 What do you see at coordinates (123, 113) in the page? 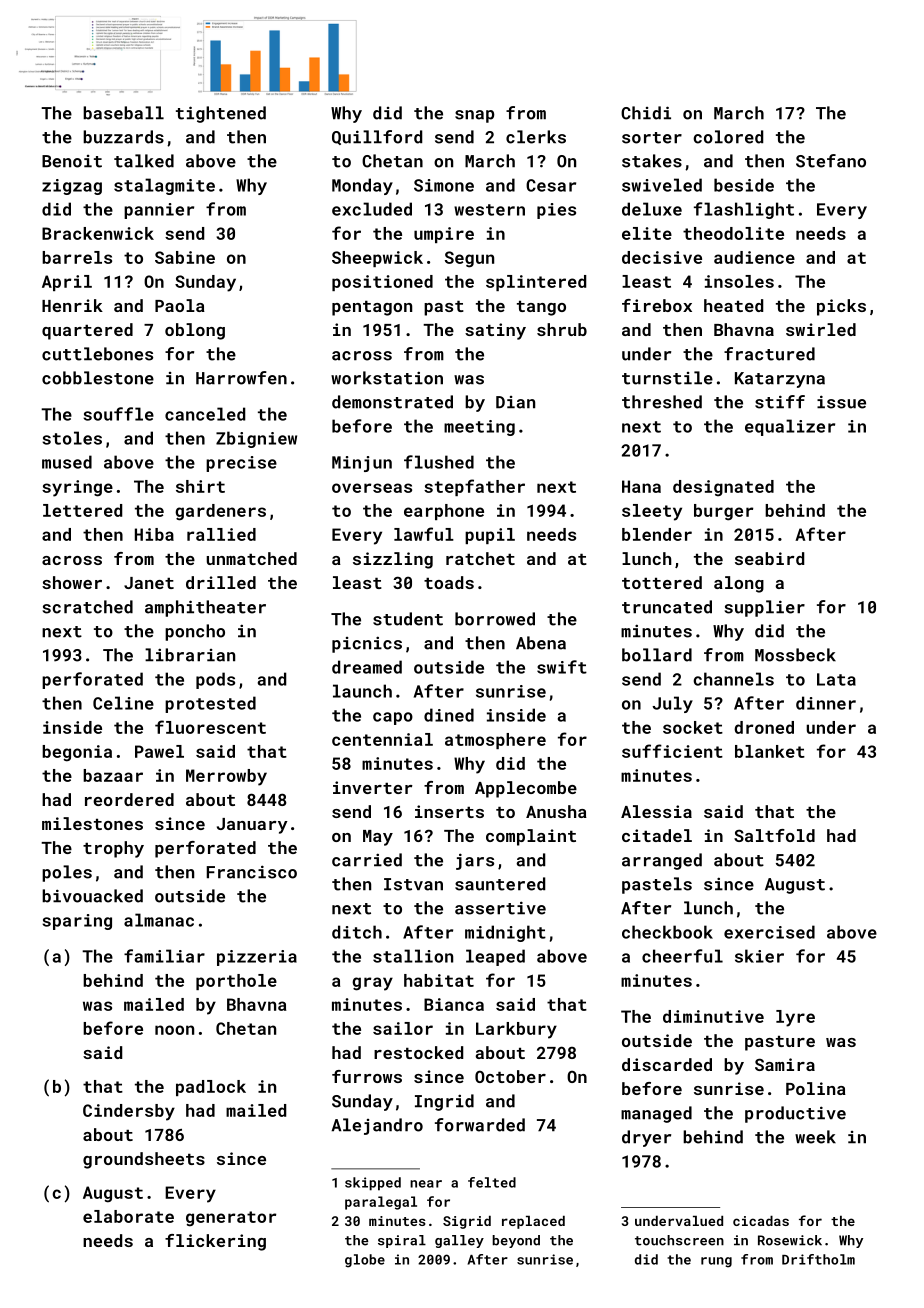
I see `baseball` at bounding box center [123, 113].
